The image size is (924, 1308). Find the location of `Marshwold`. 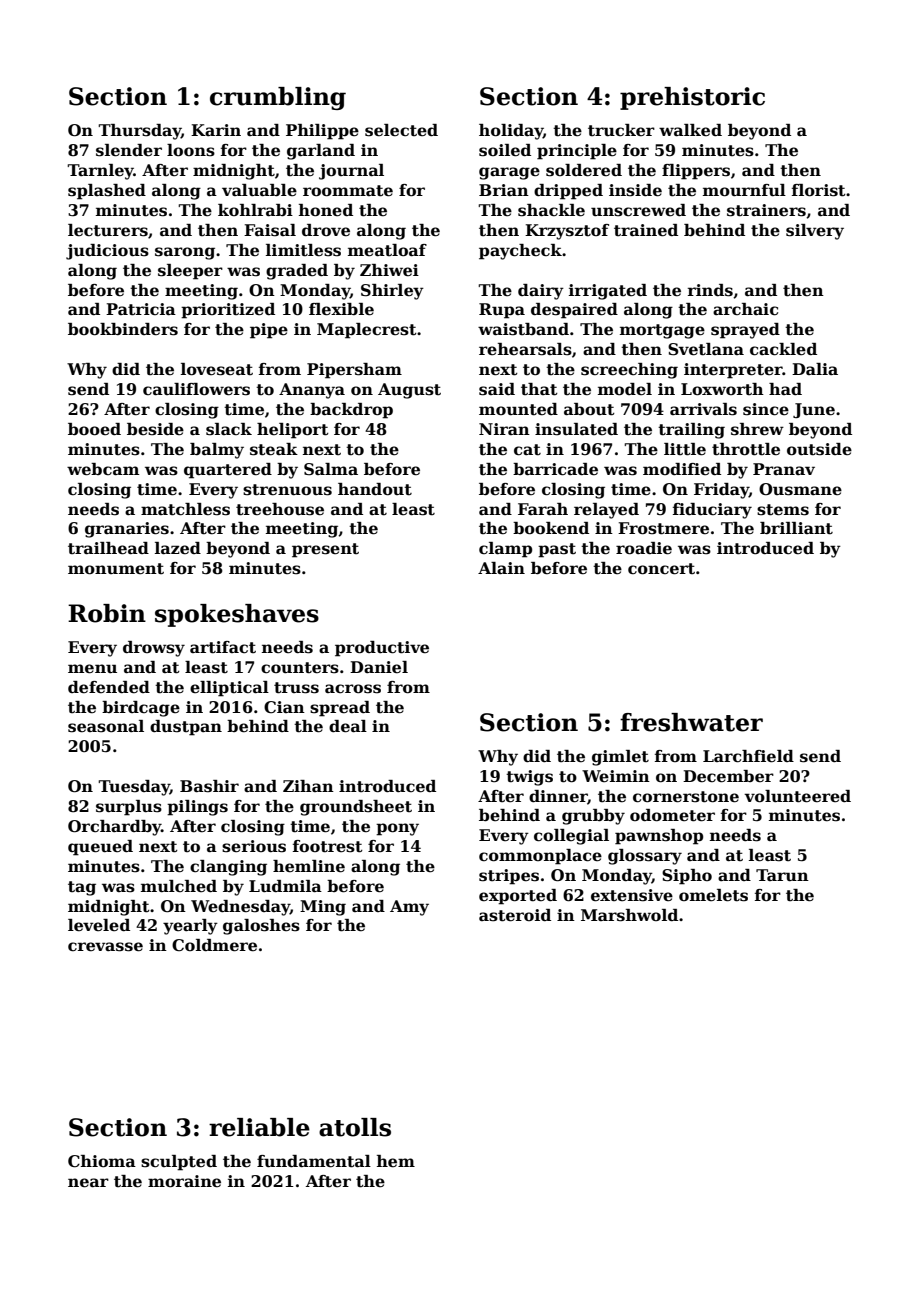

Marshwold is located at coordinates (629, 915).
